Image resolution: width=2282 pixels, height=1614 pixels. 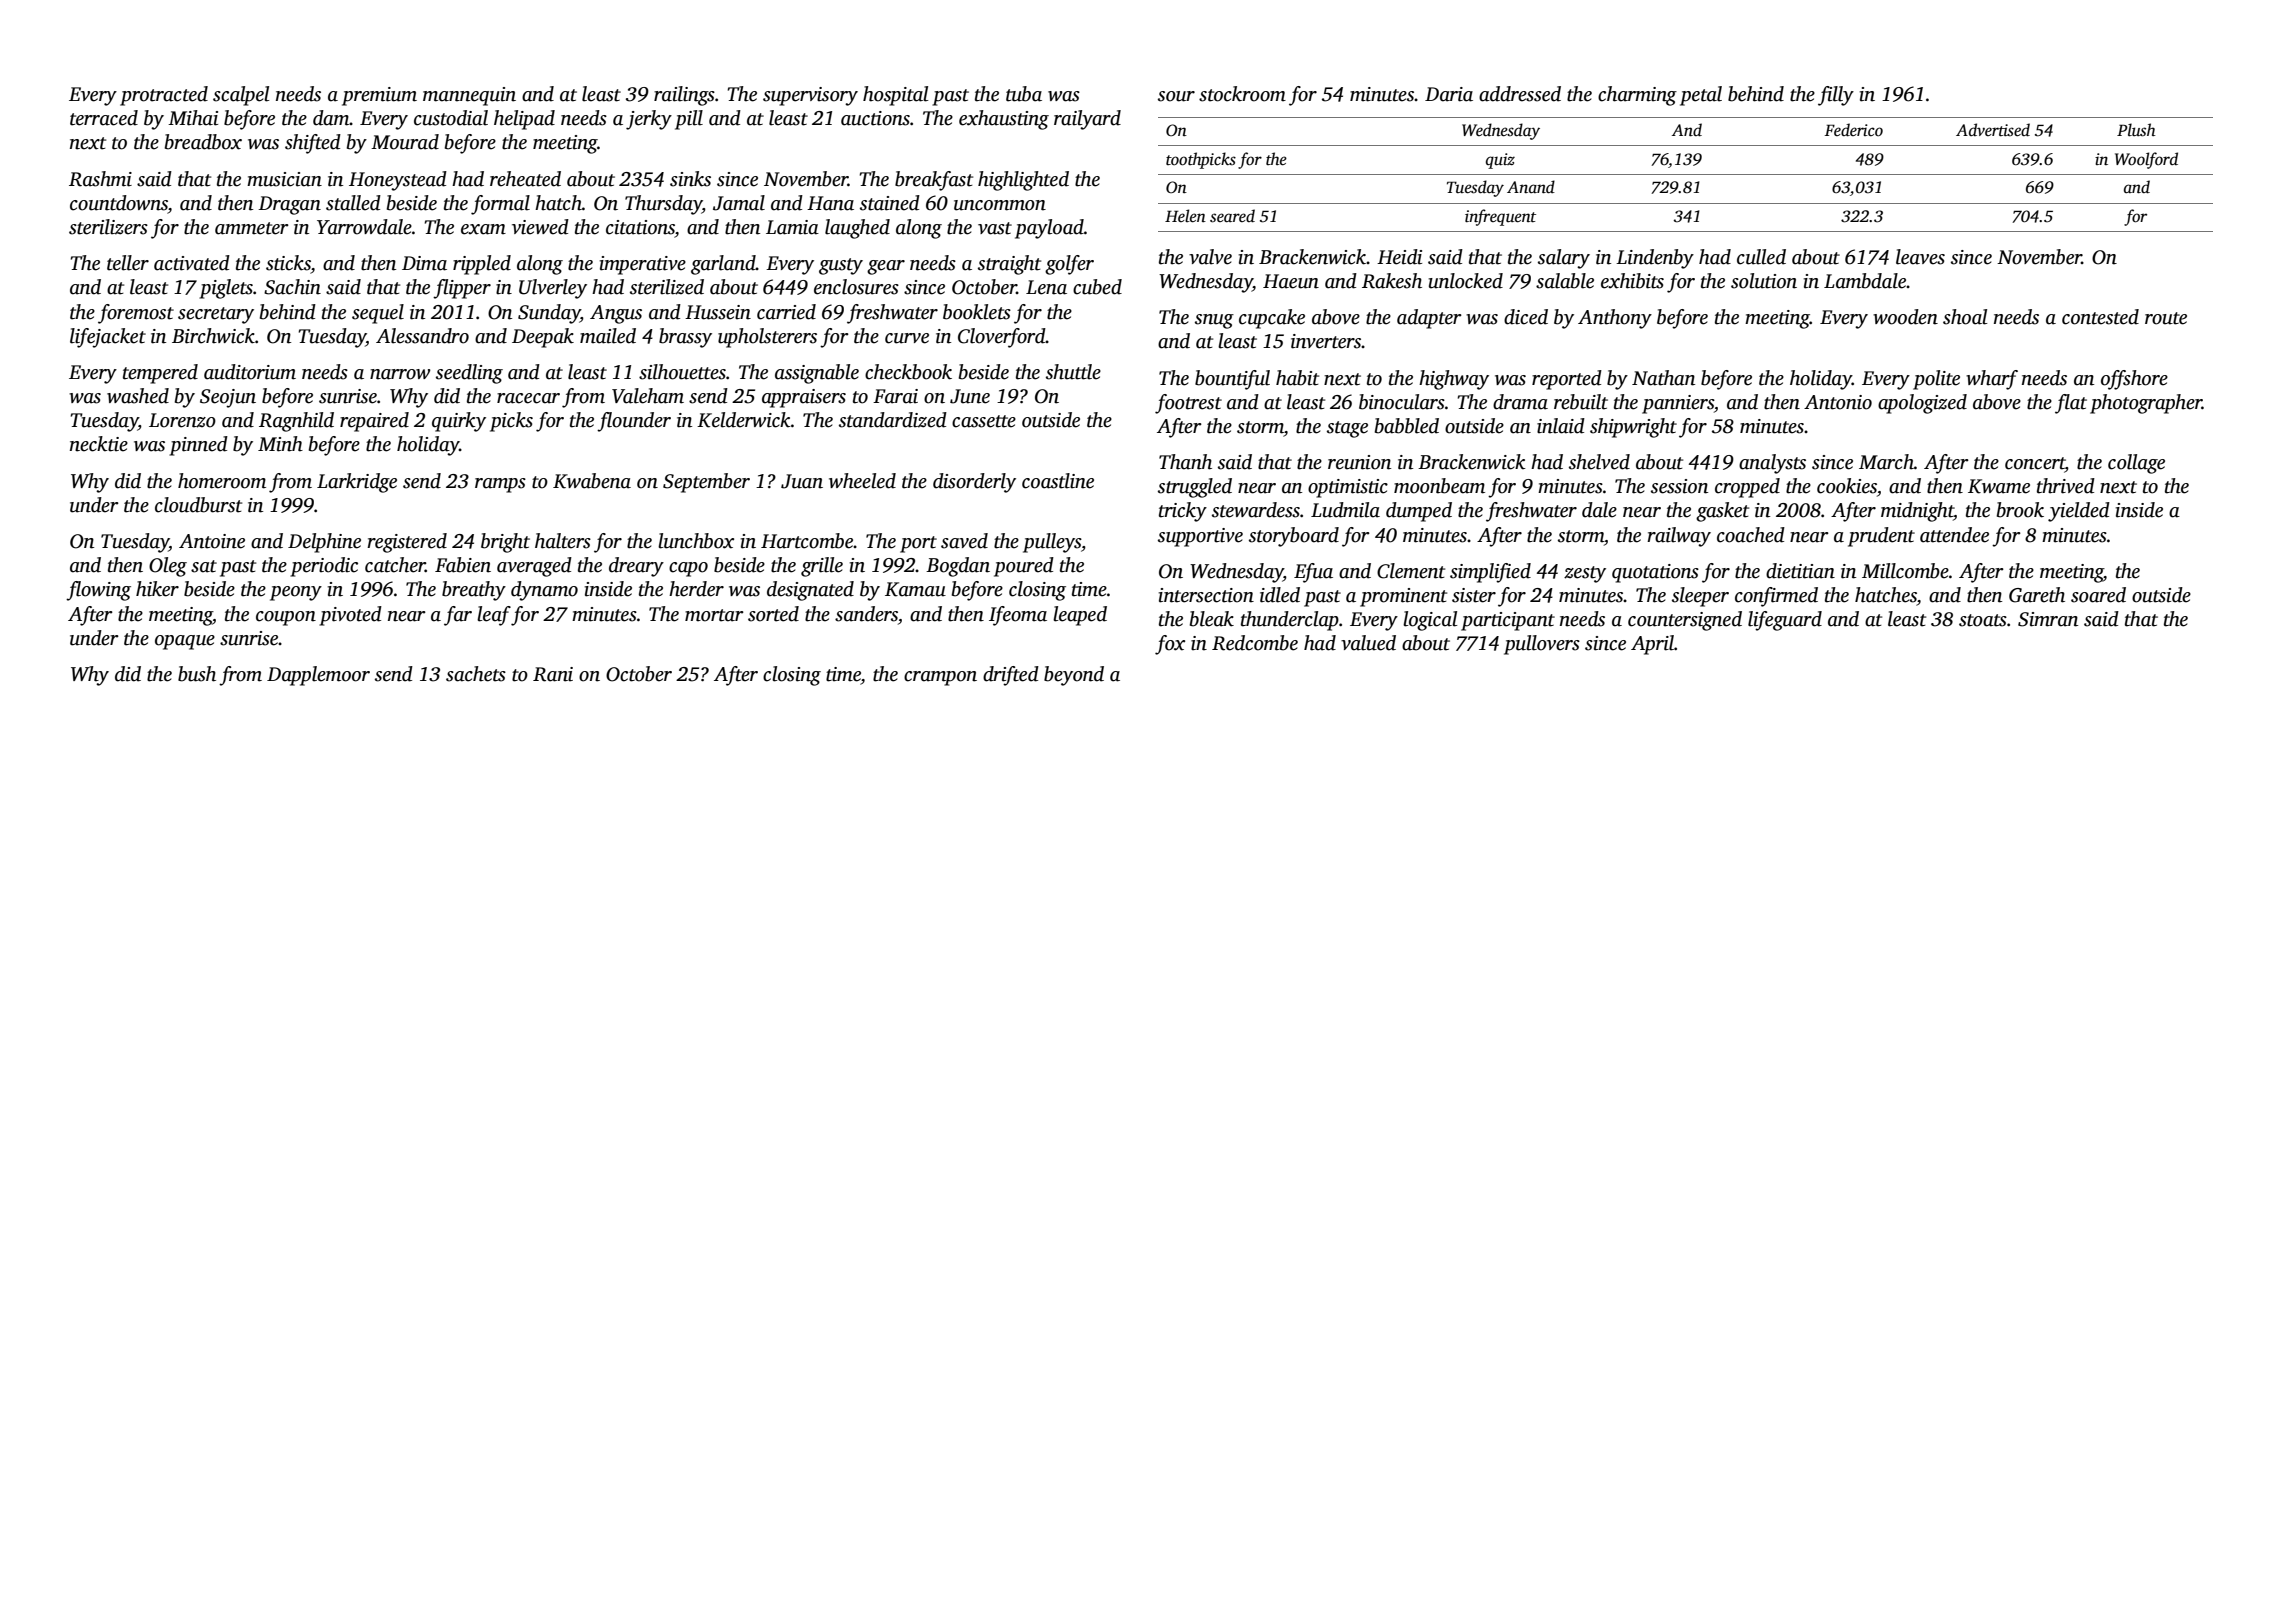 I want to click on Lorenzo, so click(x=182, y=420).
